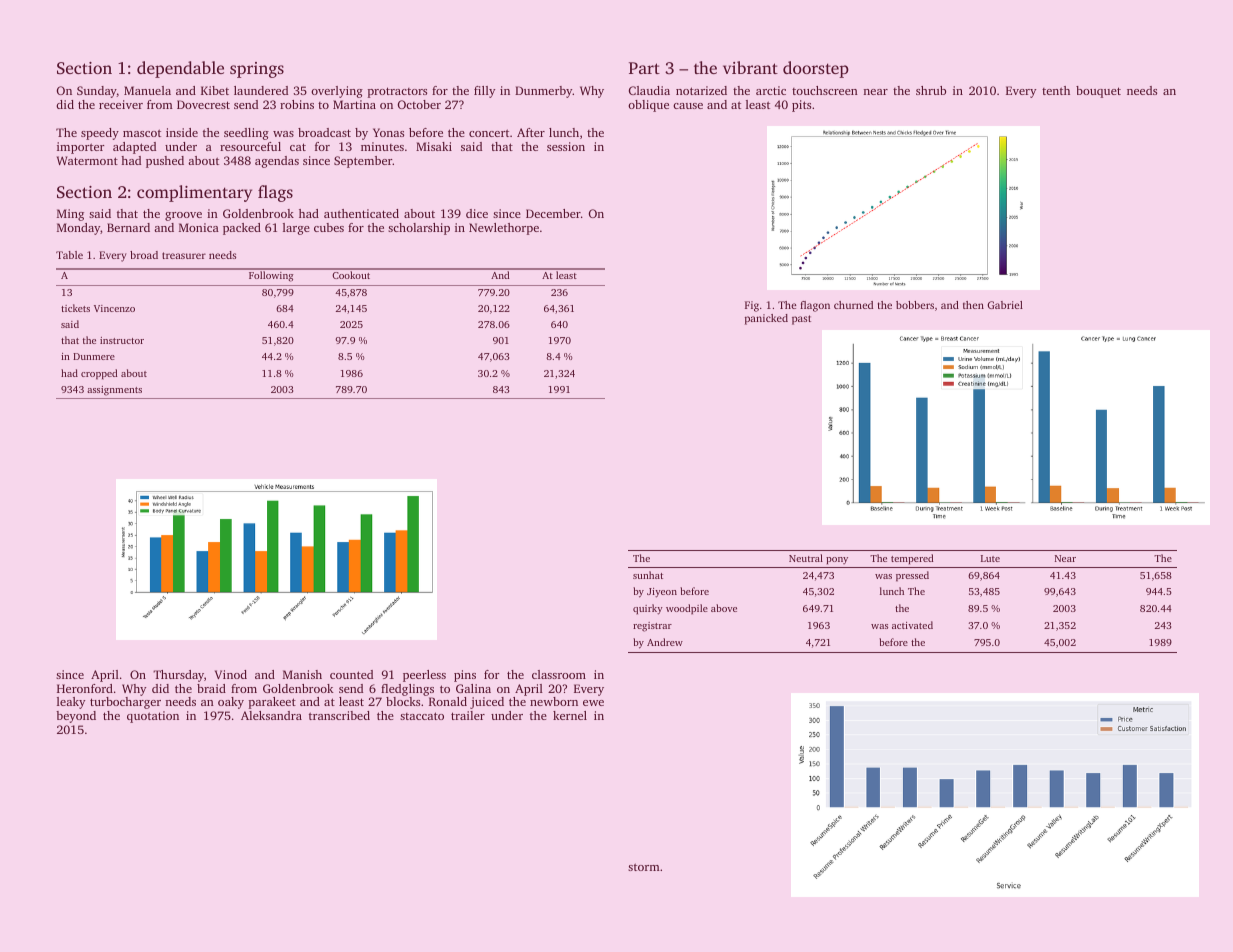 Image resolution: width=1233 pixels, height=952 pixels. Describe the element at coordinates (570, 715) in the screenshot. I see `kernel` at that location.
